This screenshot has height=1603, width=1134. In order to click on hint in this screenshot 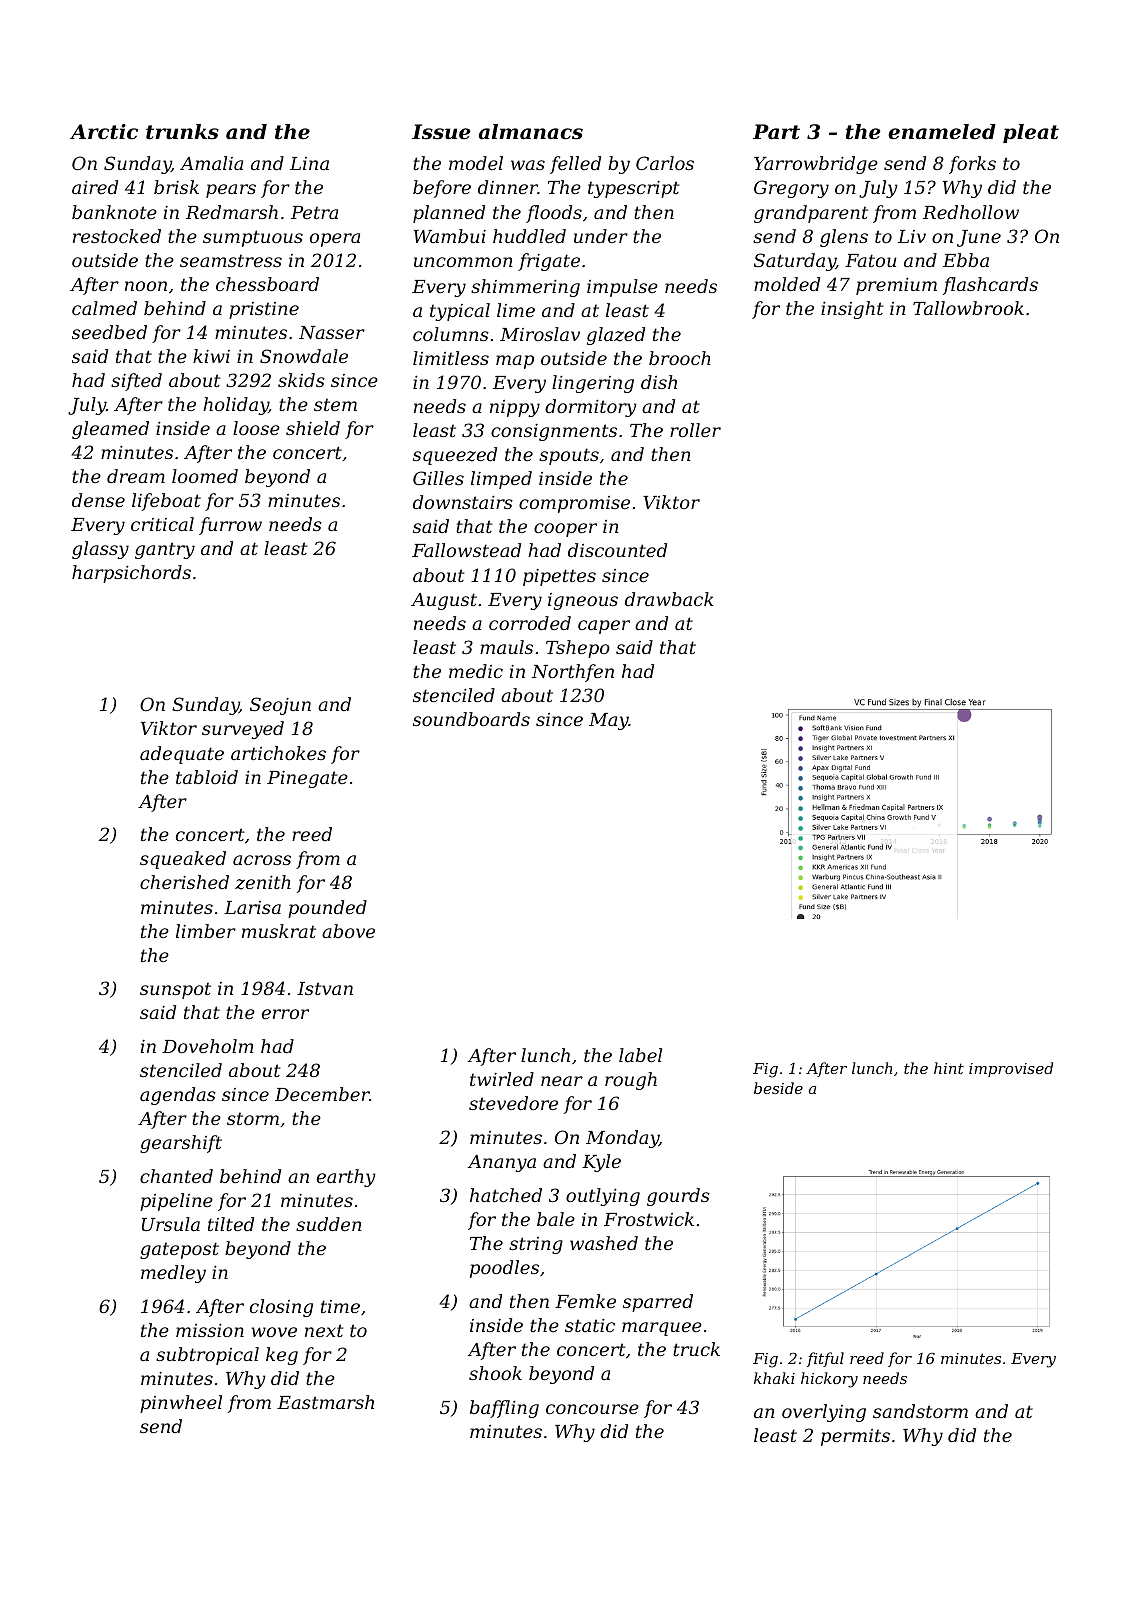, I will do `click(949, 1068)`.
